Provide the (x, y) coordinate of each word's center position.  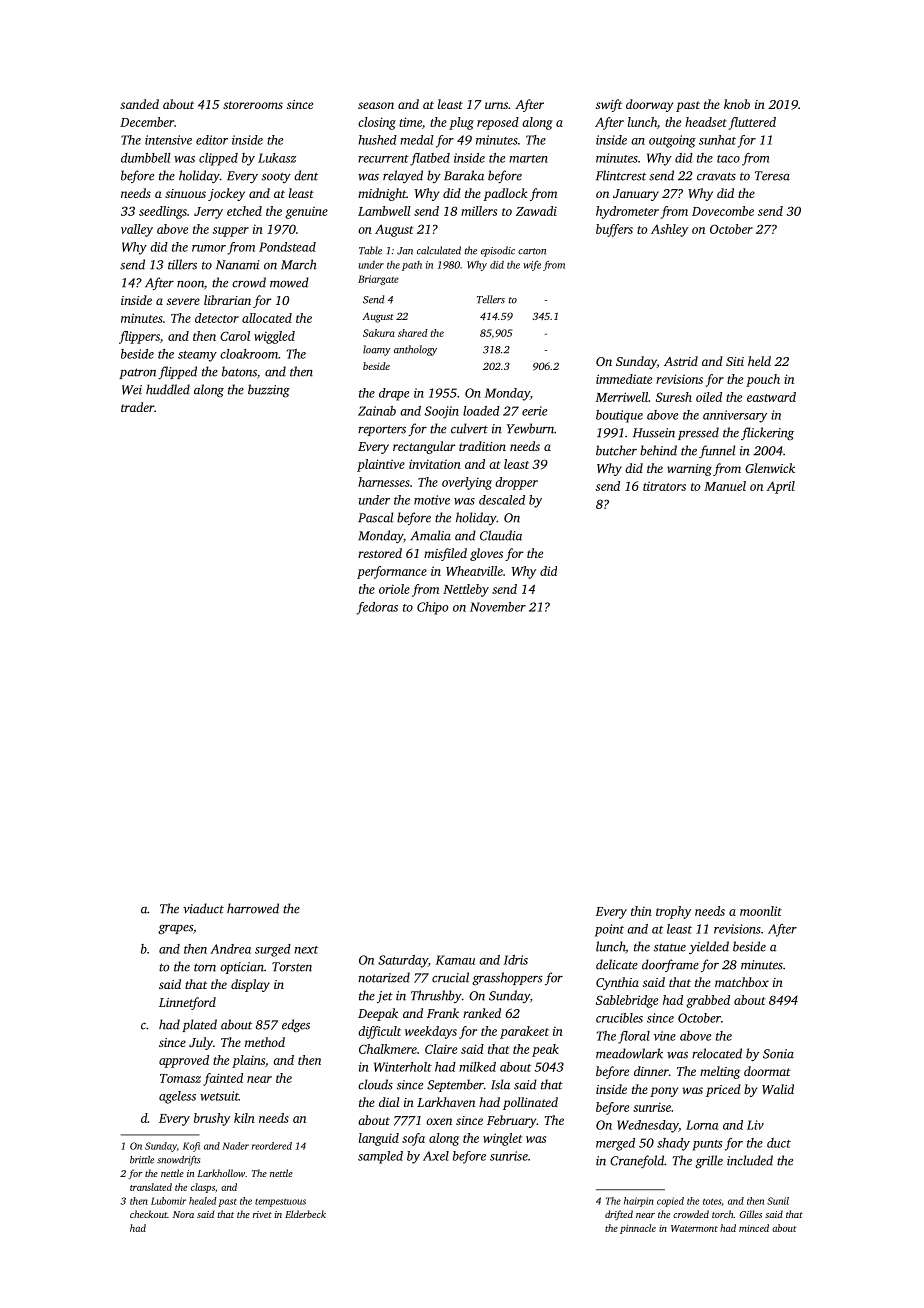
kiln (244, 1118)
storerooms (253, 105)
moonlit (761, 911)
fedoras (377, 608)
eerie (534, 411)
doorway (649, 105)
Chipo (432, 608)
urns (496, 105)
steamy (197, 356)
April (780, 487)
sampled (380, 1157)
